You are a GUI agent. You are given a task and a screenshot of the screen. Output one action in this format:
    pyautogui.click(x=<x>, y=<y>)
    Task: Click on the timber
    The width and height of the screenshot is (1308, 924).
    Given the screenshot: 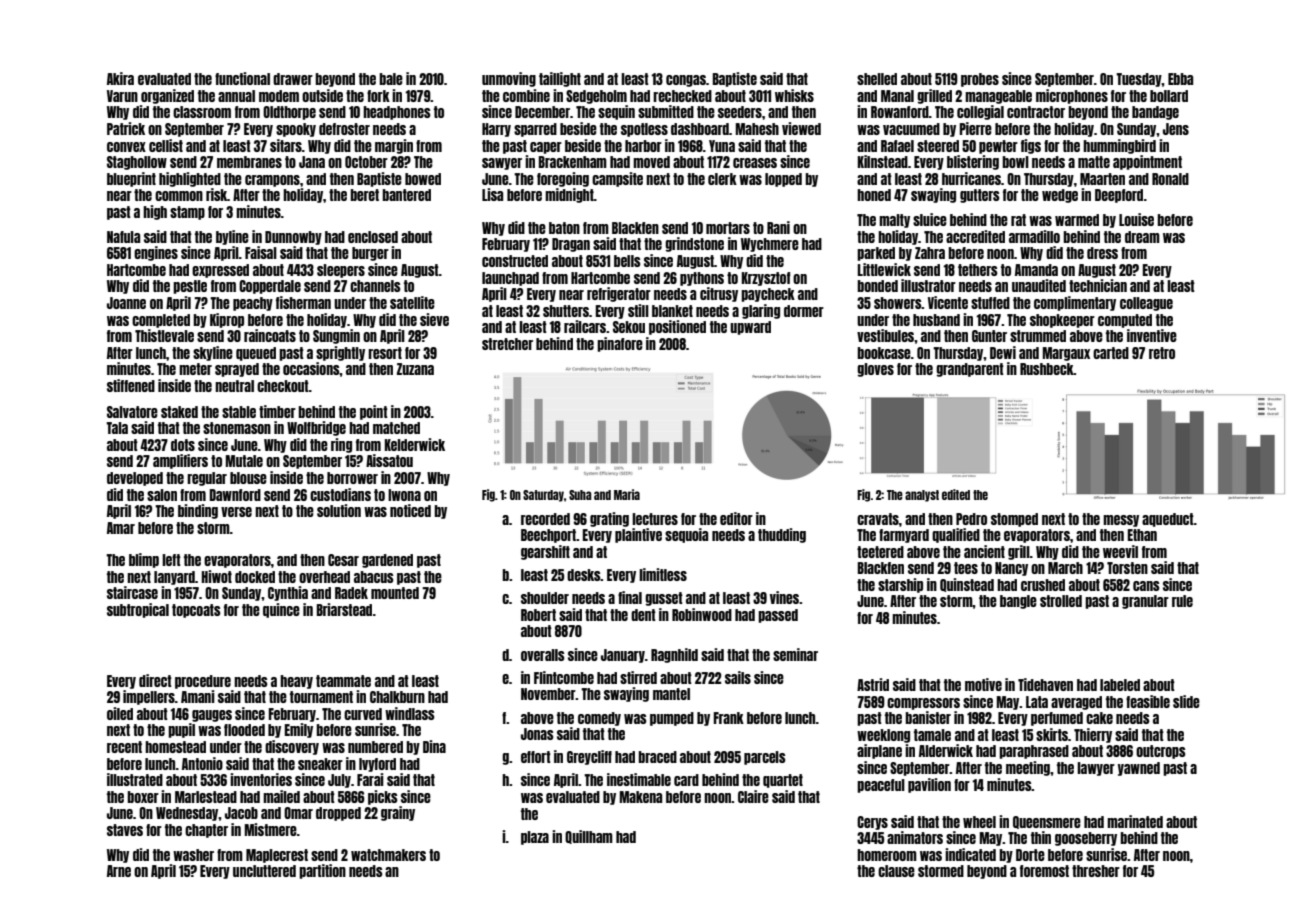 What is the action you would take?
    pyautogui.click(x=277, y=411)
